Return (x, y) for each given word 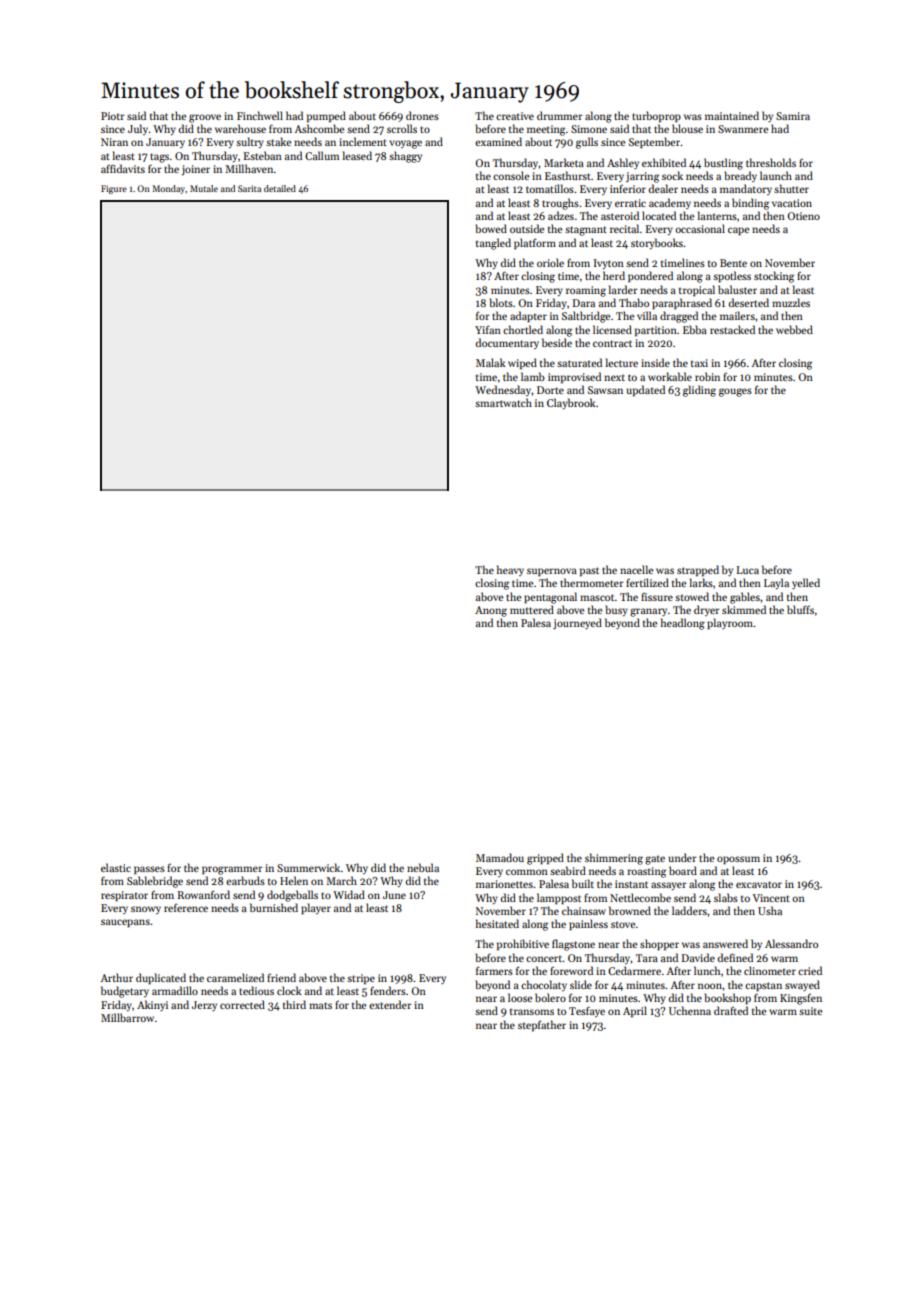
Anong (491, 611)
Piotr (113, 116)
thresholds (771, 162)
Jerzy (204, 1006)
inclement (363, 141)
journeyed (577, 624)
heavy (510, 570)
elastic (116, 867)
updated (645, 390)
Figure (114, 189)
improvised (574, 377)
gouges (735, 392)
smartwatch (503, 402)
